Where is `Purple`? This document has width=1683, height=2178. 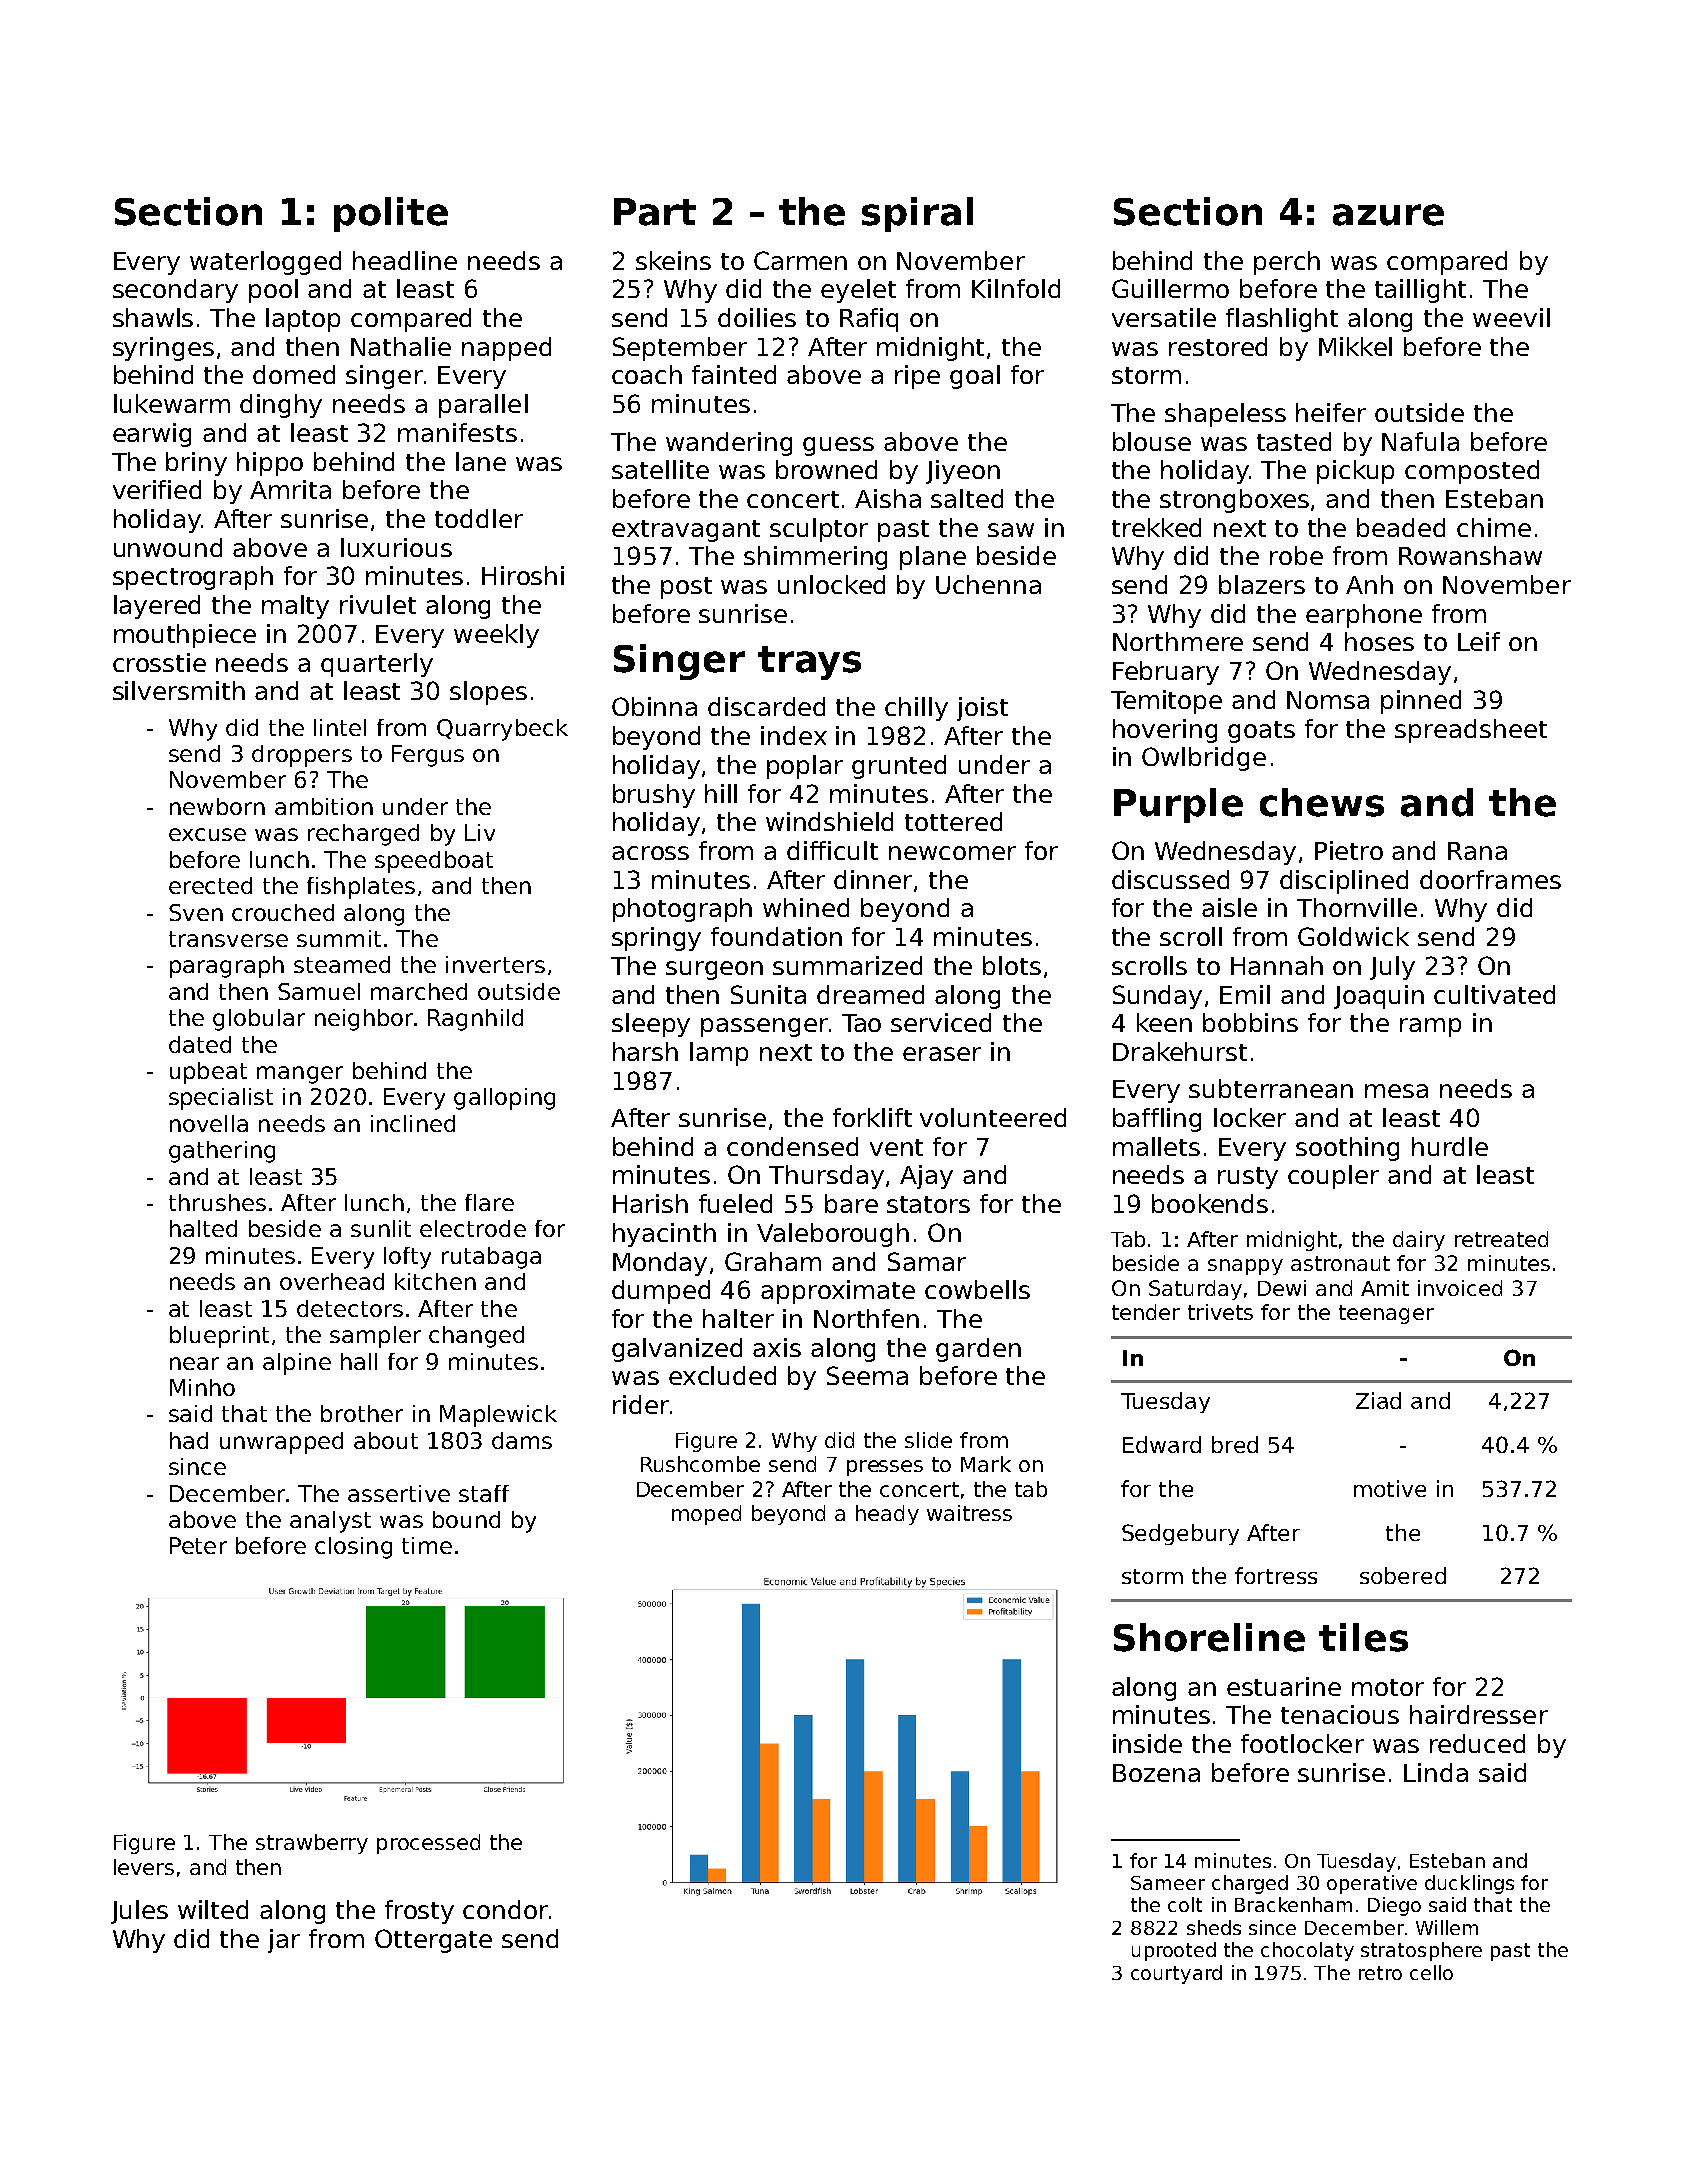
Purple is located at coordinates (1178, 805).
